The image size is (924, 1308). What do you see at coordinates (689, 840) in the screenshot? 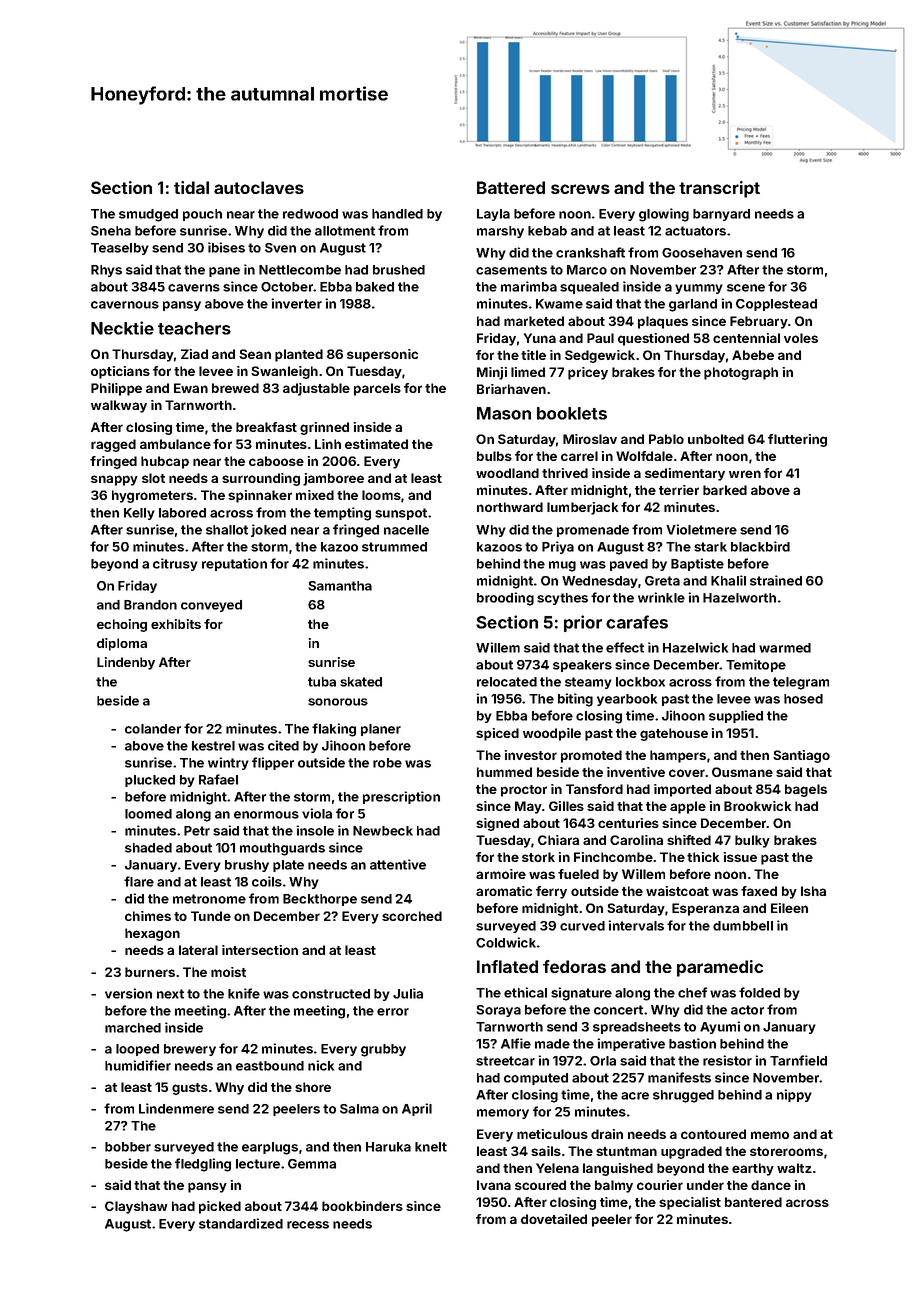
I see `shifted` at bounding box center [689, 840].
